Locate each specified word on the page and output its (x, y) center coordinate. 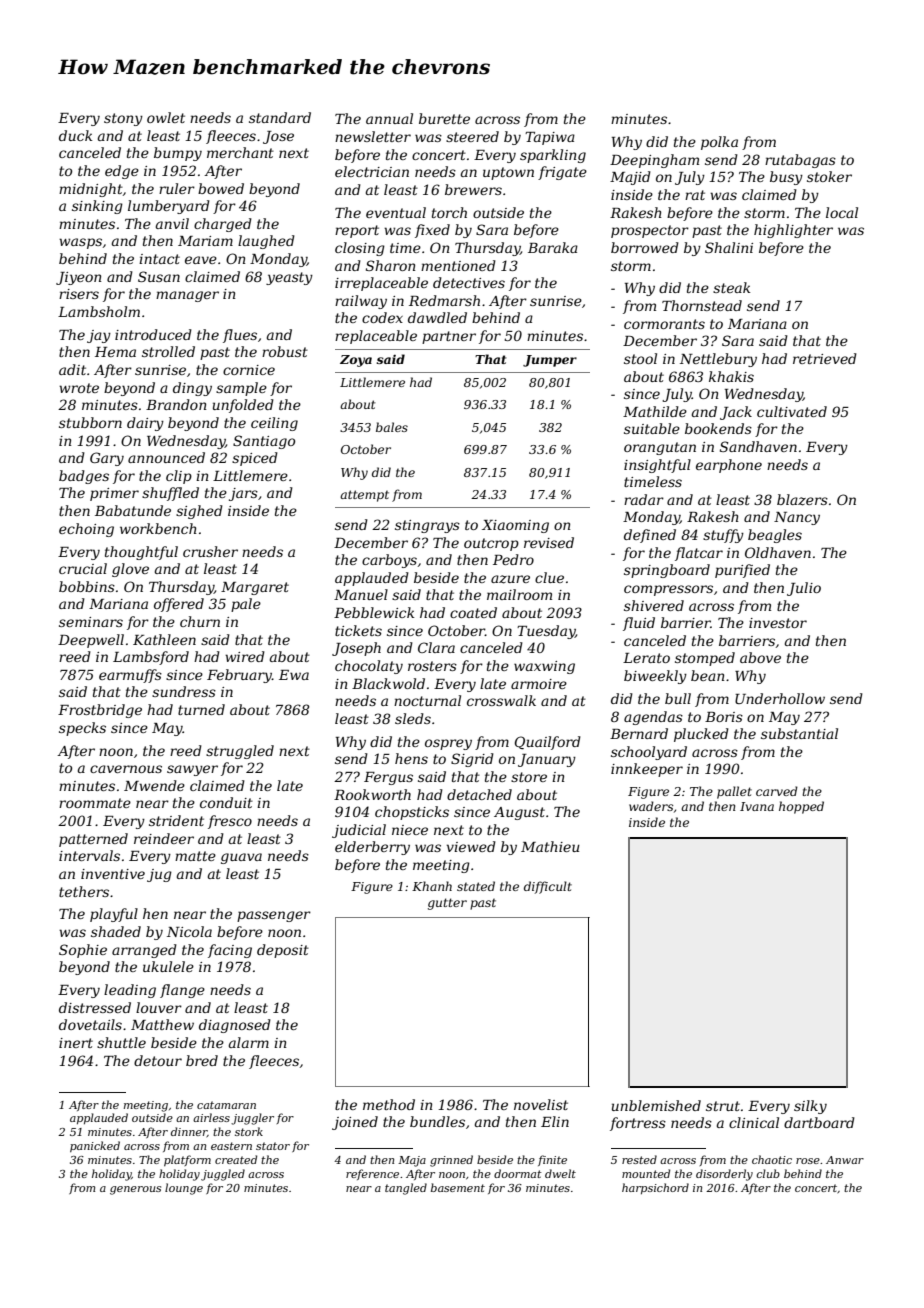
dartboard (819, 1122)
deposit (283, 951)
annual (389, 118)
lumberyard (169, 207)
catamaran (226, 1105)
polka (719, 143)
